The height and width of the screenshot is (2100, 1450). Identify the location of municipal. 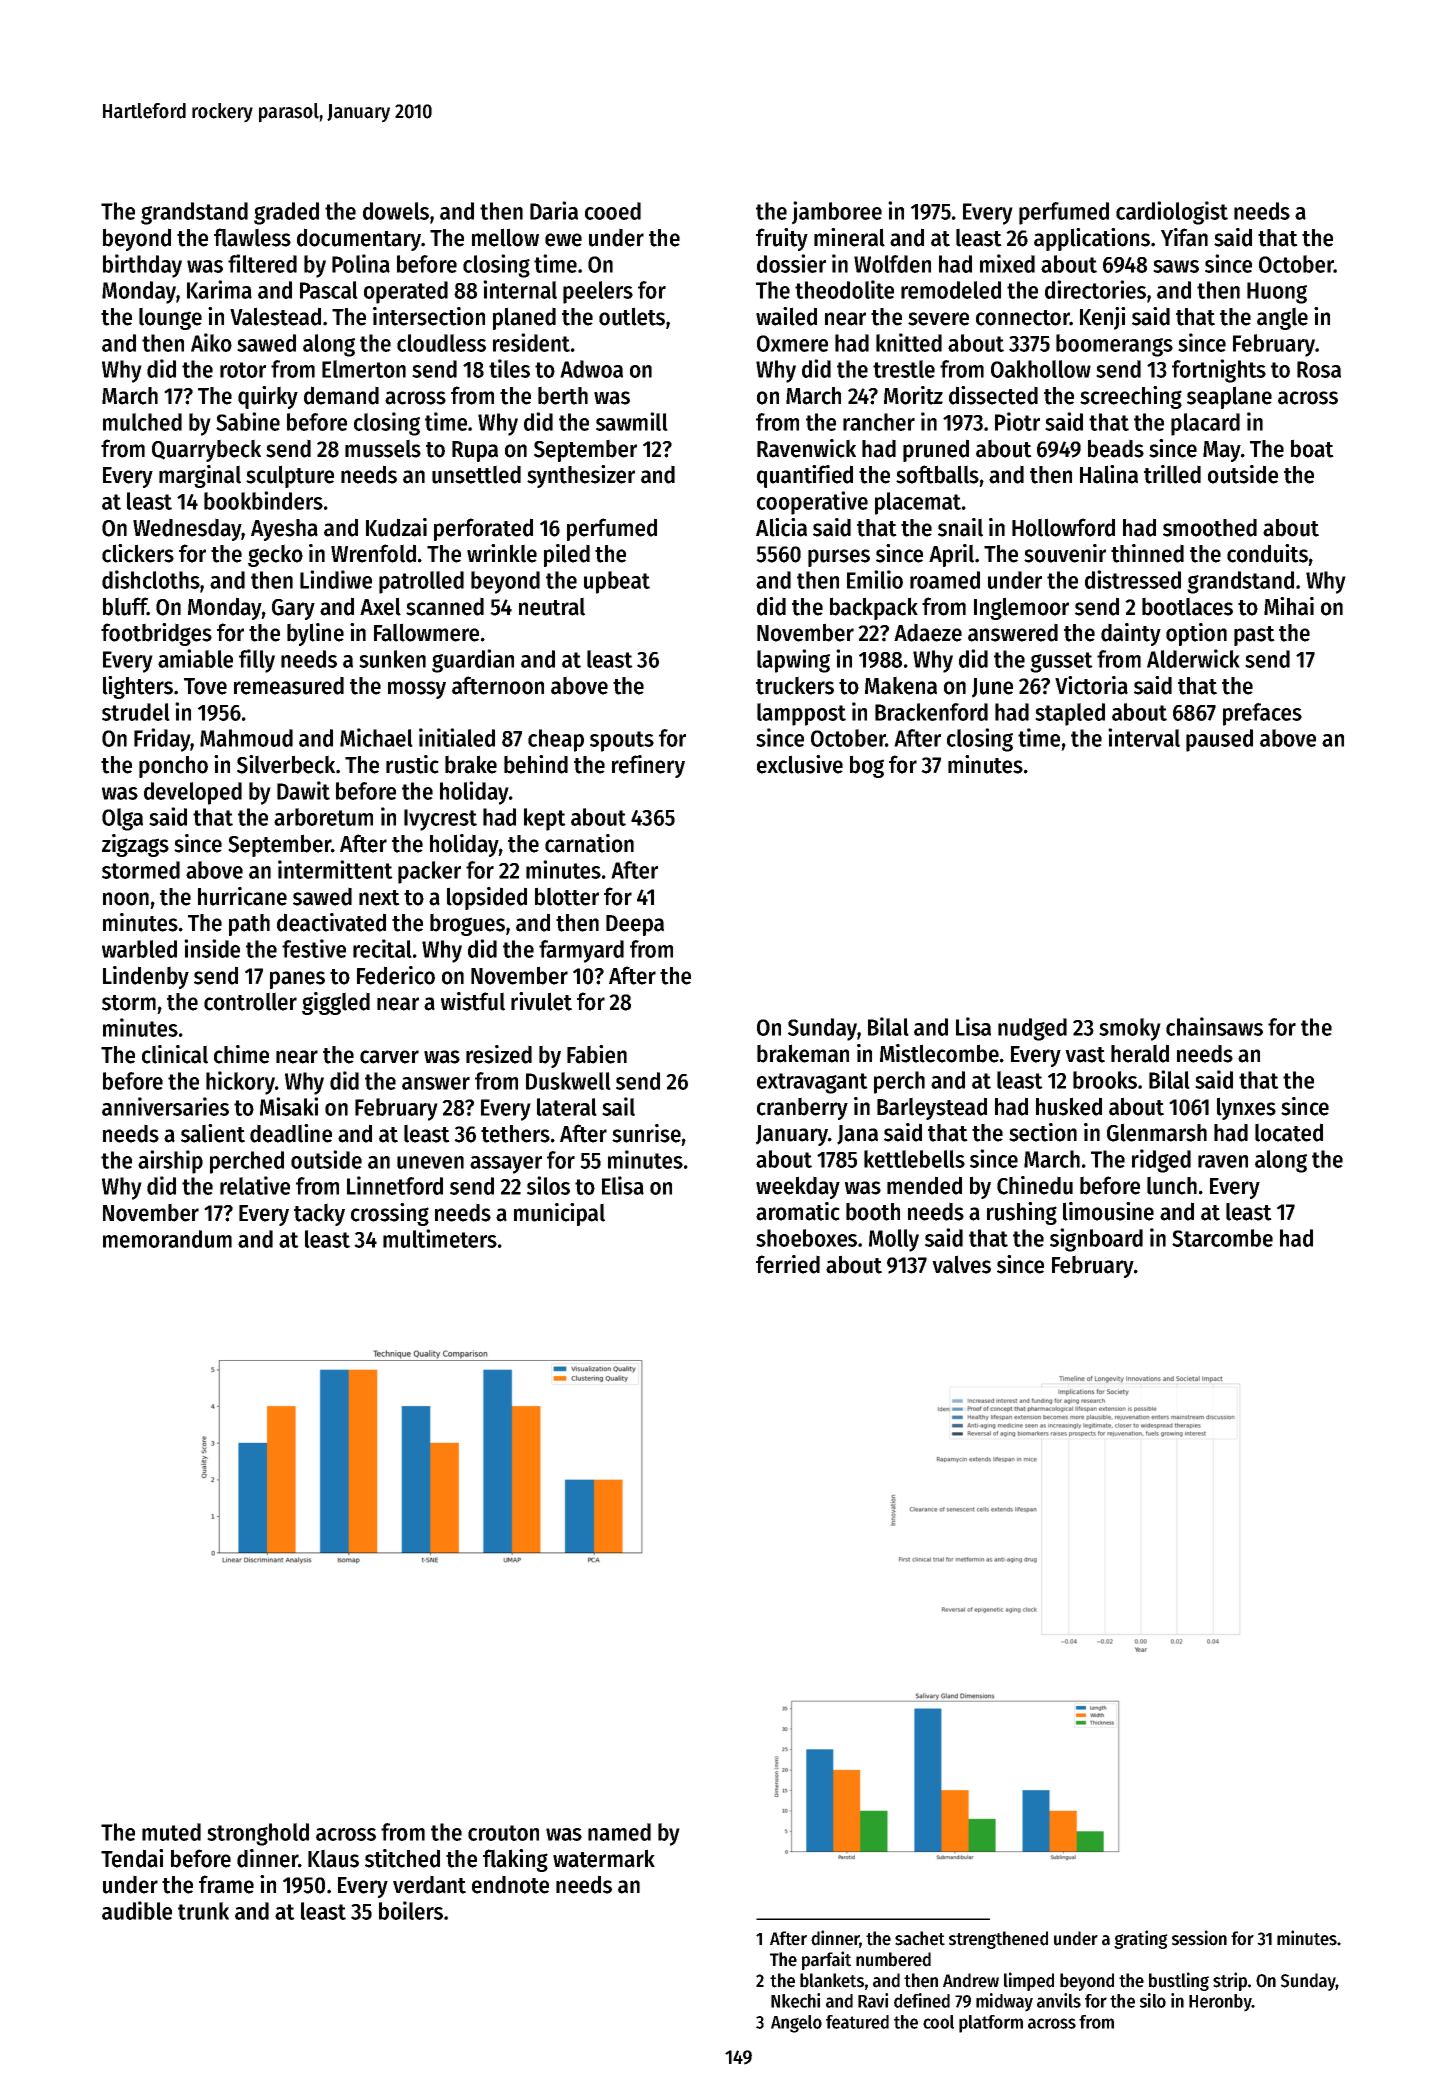
(559, 1214).
